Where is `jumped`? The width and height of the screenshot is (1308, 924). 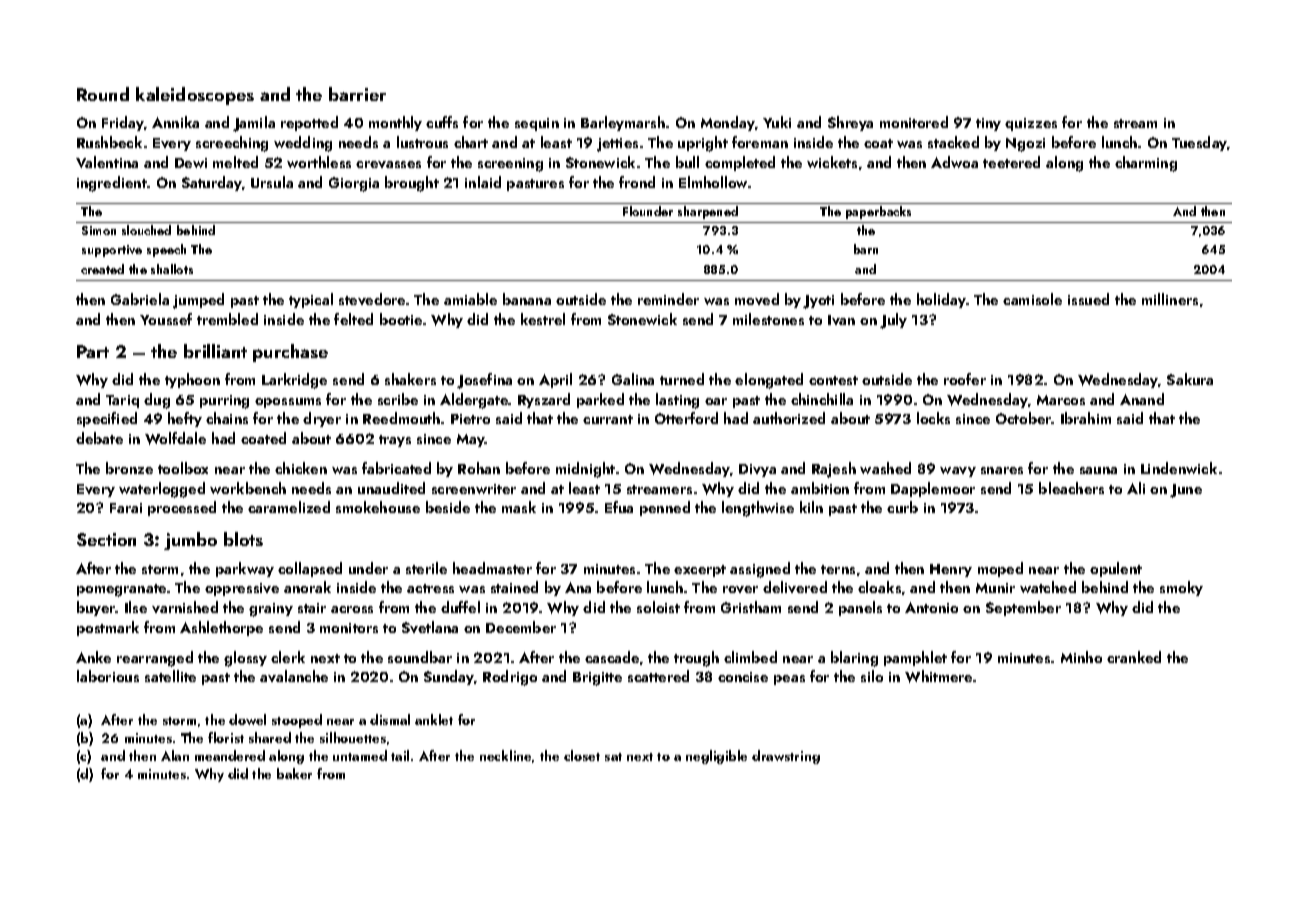 jumped is located at coordinates (198, 301).
